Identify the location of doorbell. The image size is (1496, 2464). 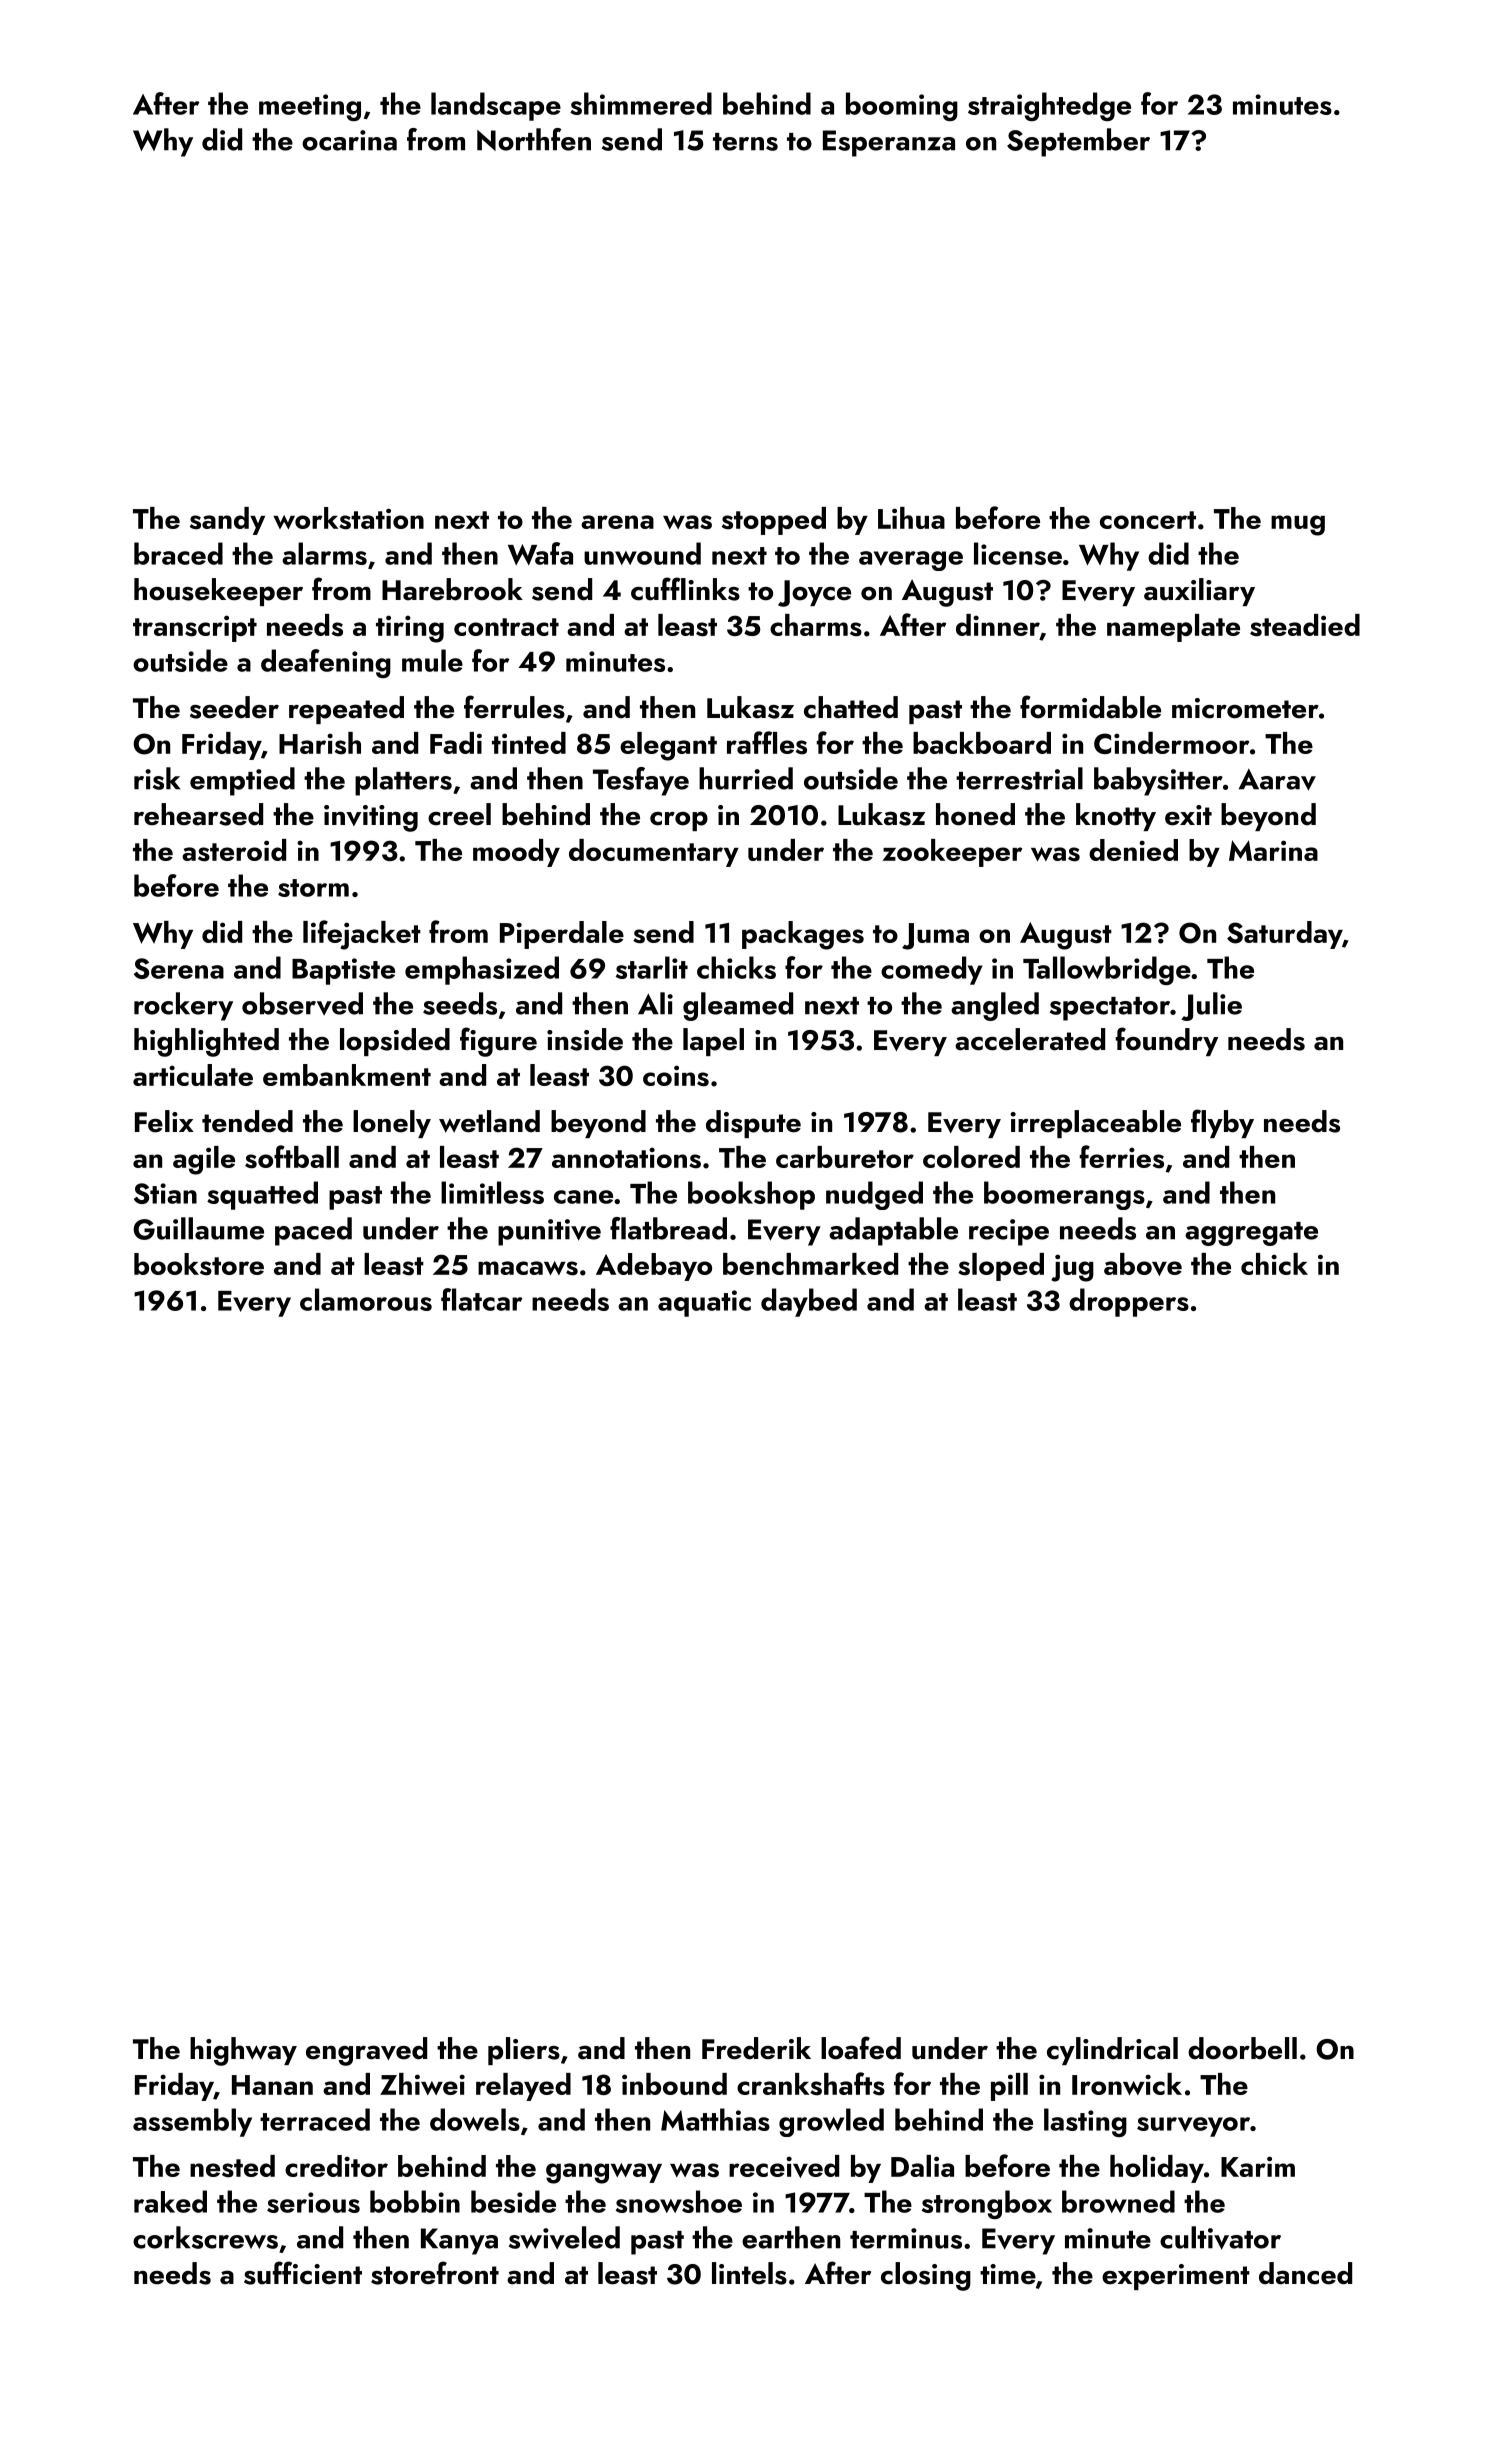
(1242, 2048).
